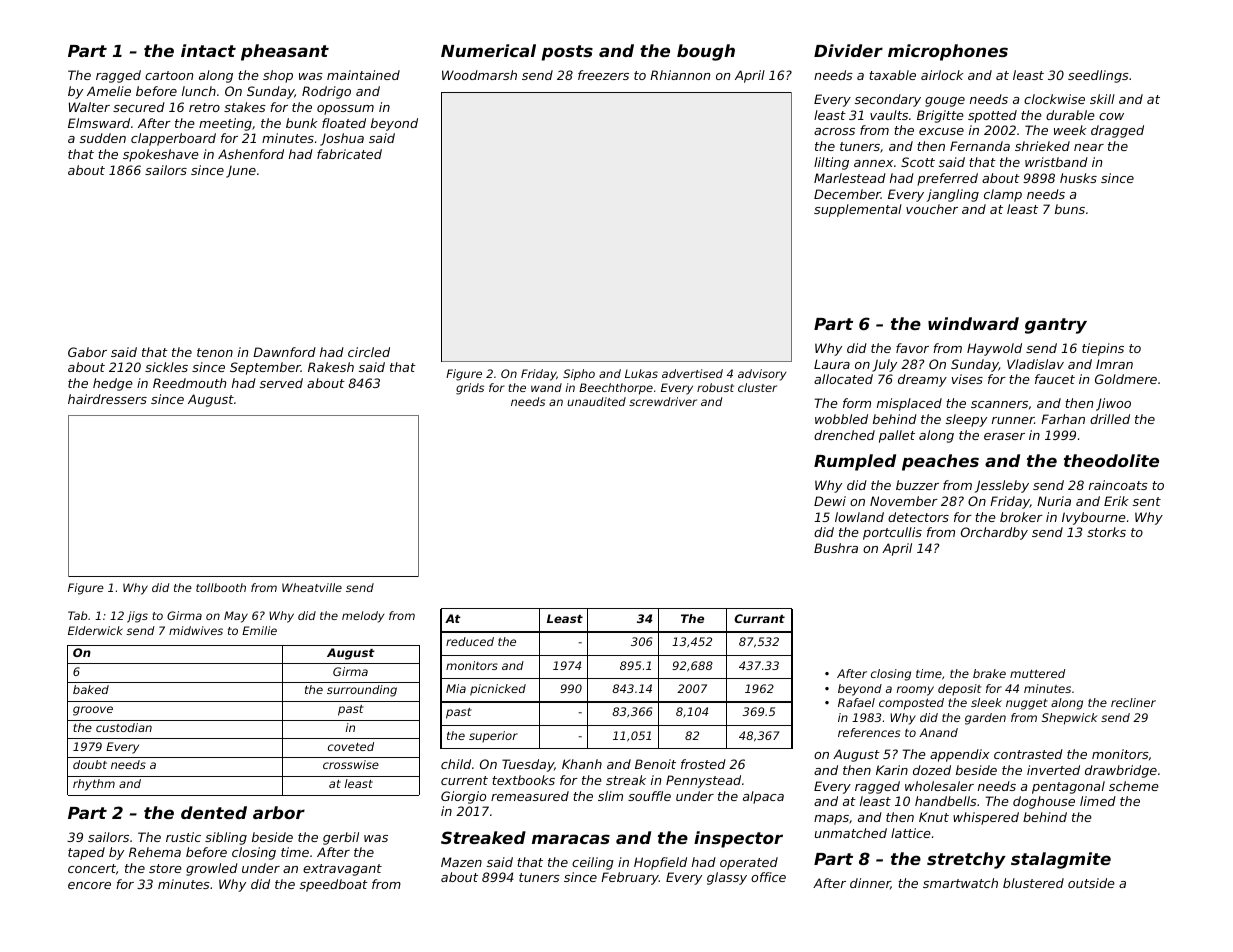 Image resolution: width=1233 pixels, height=952 pixels. Describe the element at coordinates (470, 641) in the screenshot. I see `reduced` at that location.
